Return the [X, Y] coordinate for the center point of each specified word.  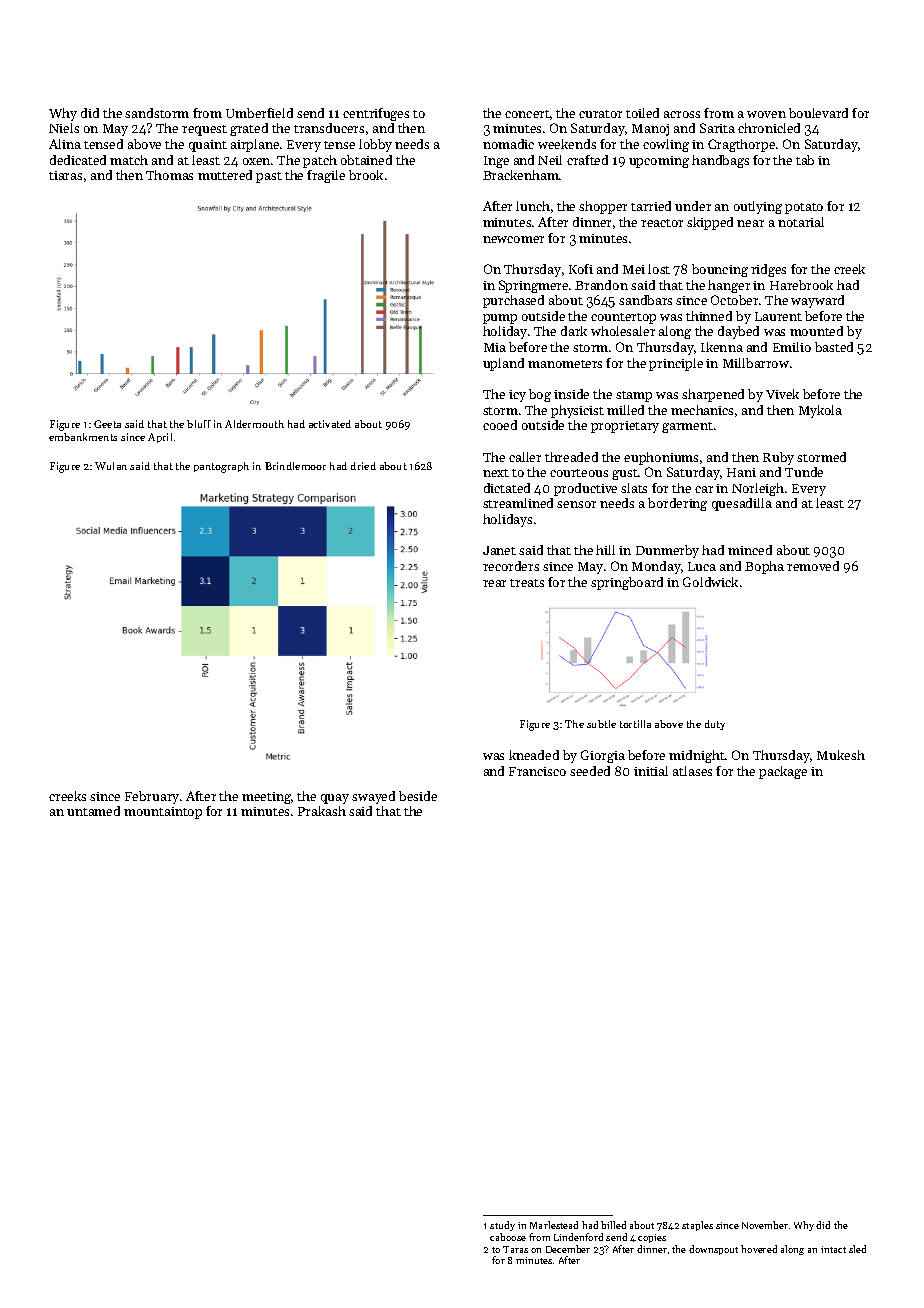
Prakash [322, 811]
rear [494, 583]
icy [517, 396]
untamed [93, 811]
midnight [697, 756]
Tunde [804, 472]
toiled [642, 113]
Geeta [107, 424]
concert [527, 114]
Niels [64, 128]
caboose [508, 1237]
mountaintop [163, 813]
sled [857, 1249]
